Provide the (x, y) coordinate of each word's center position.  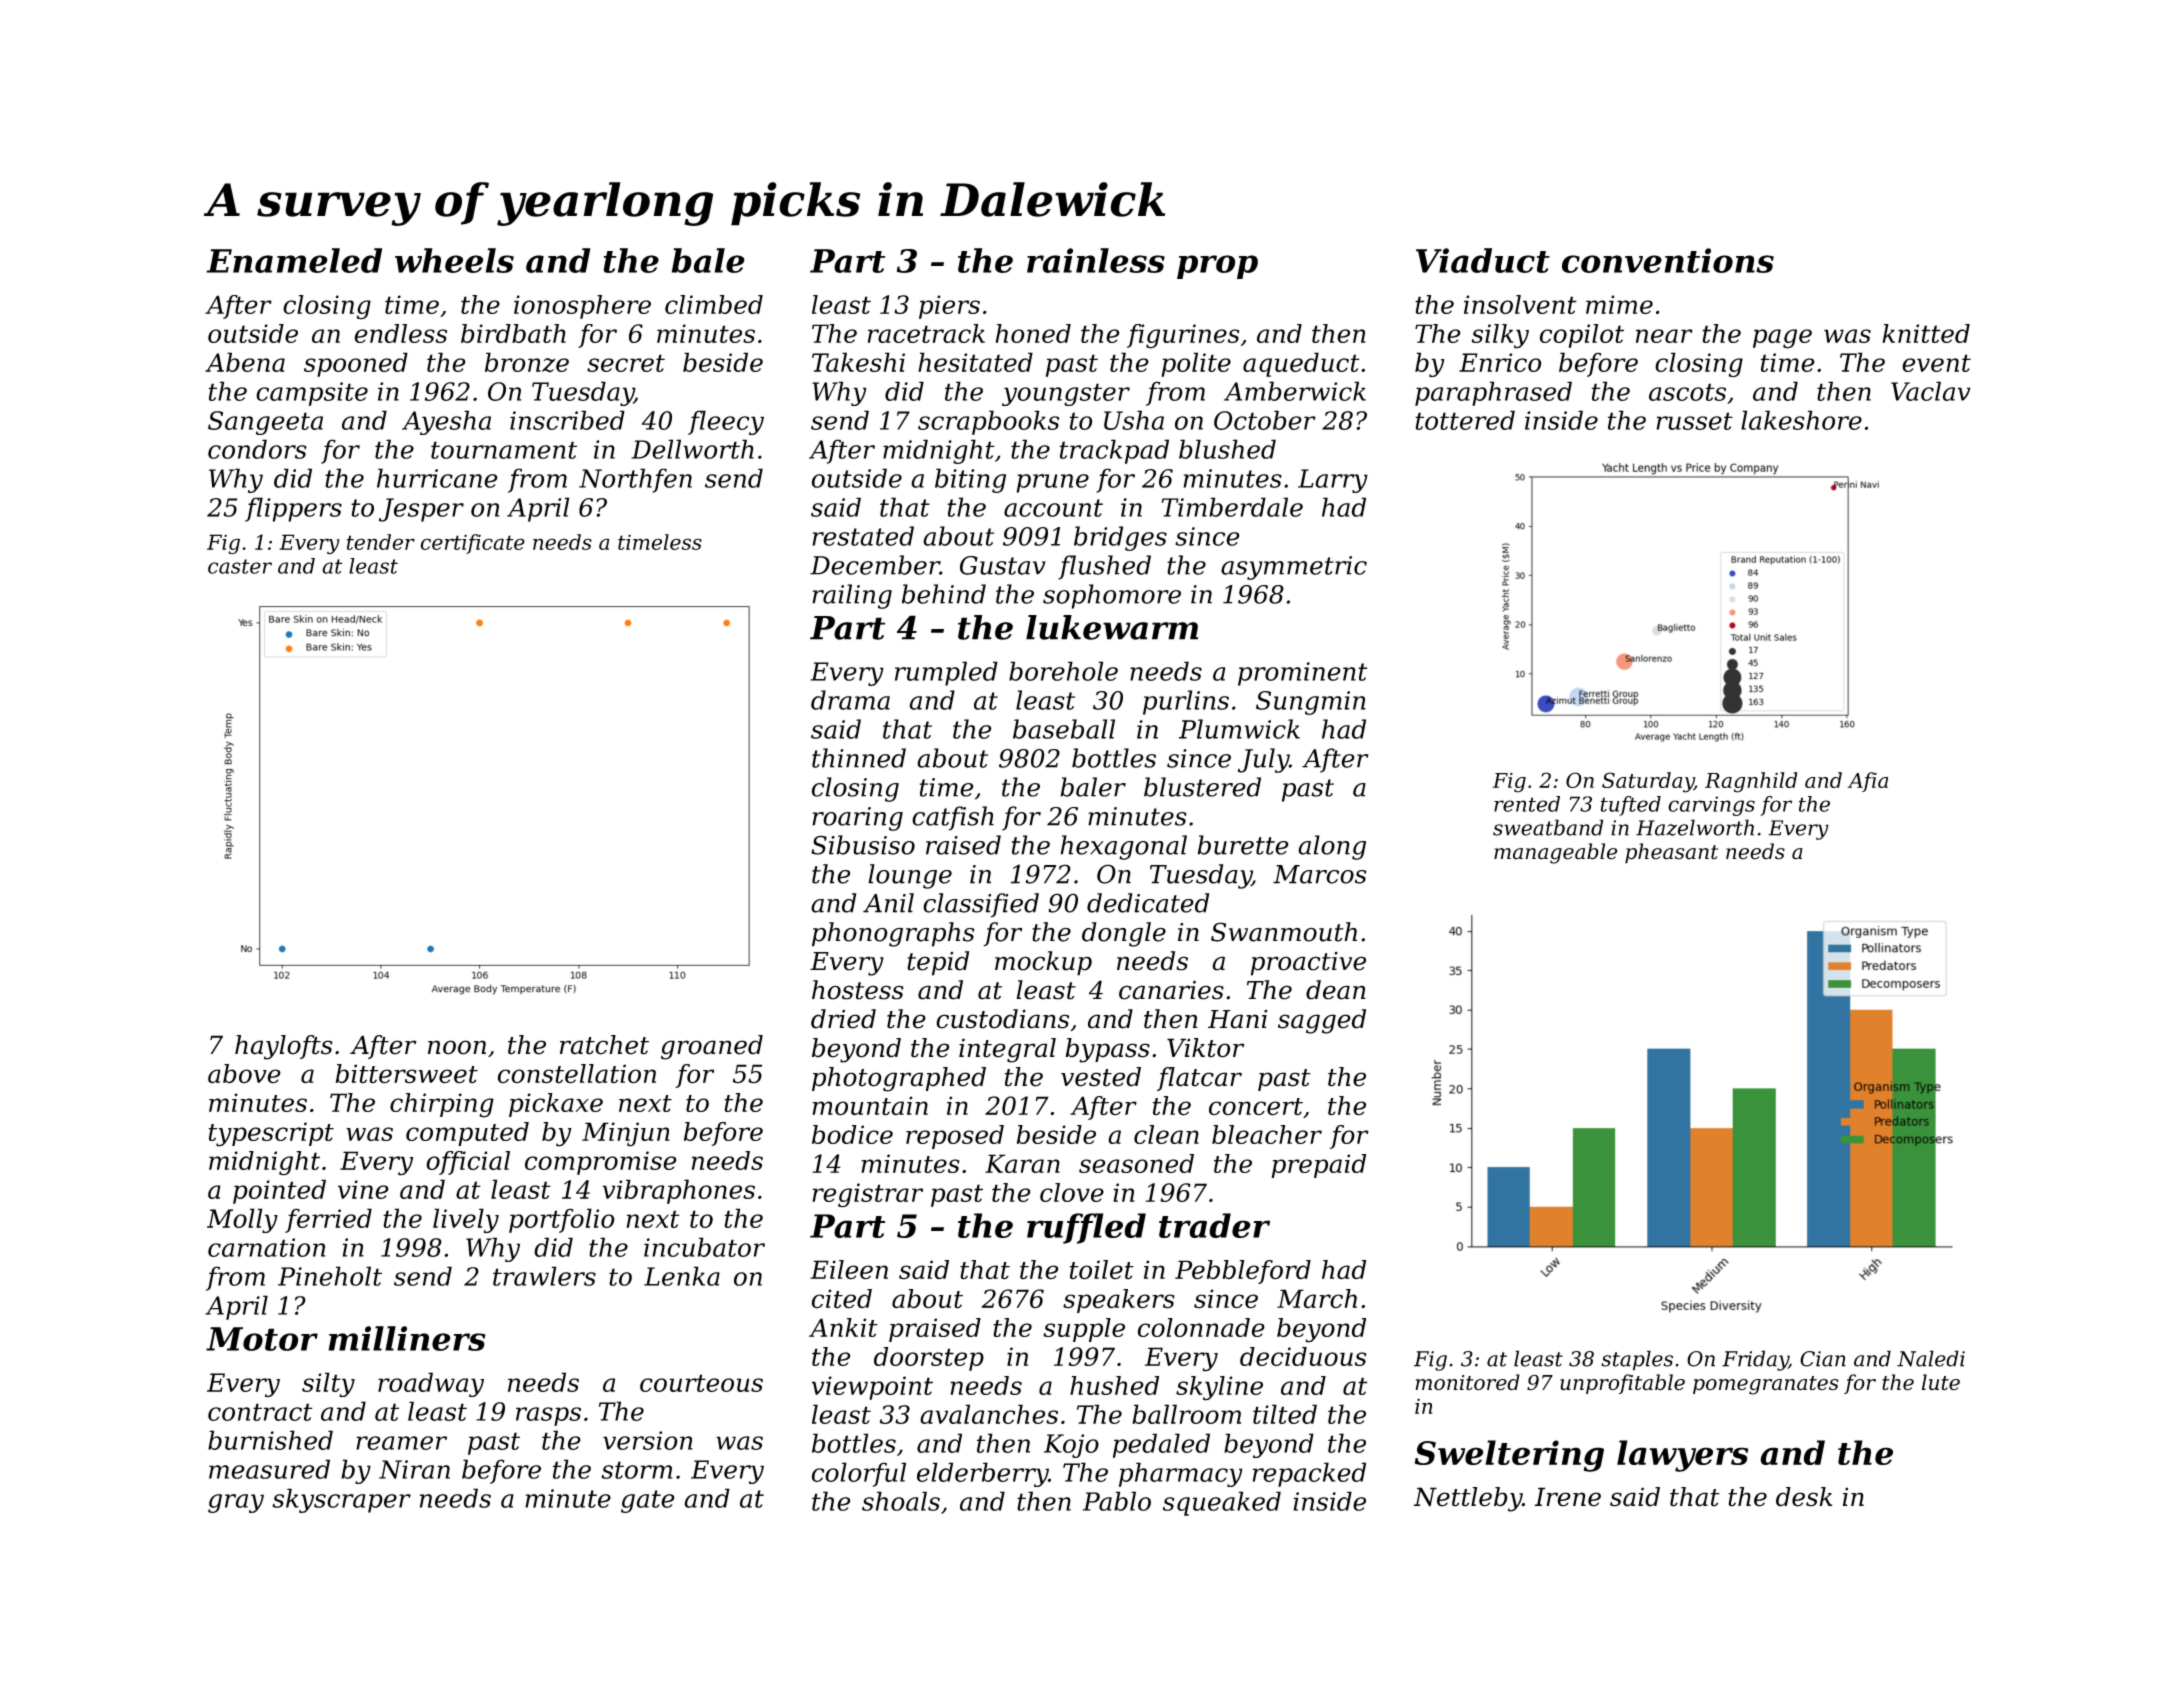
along (1332, 847)
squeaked (1222, 1503)
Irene (1568, 1497)
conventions (1668, 260)
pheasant (1671, 853)
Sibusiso (863, 845)
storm (636, 1470)
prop (1217, 267)
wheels (454, 260)
